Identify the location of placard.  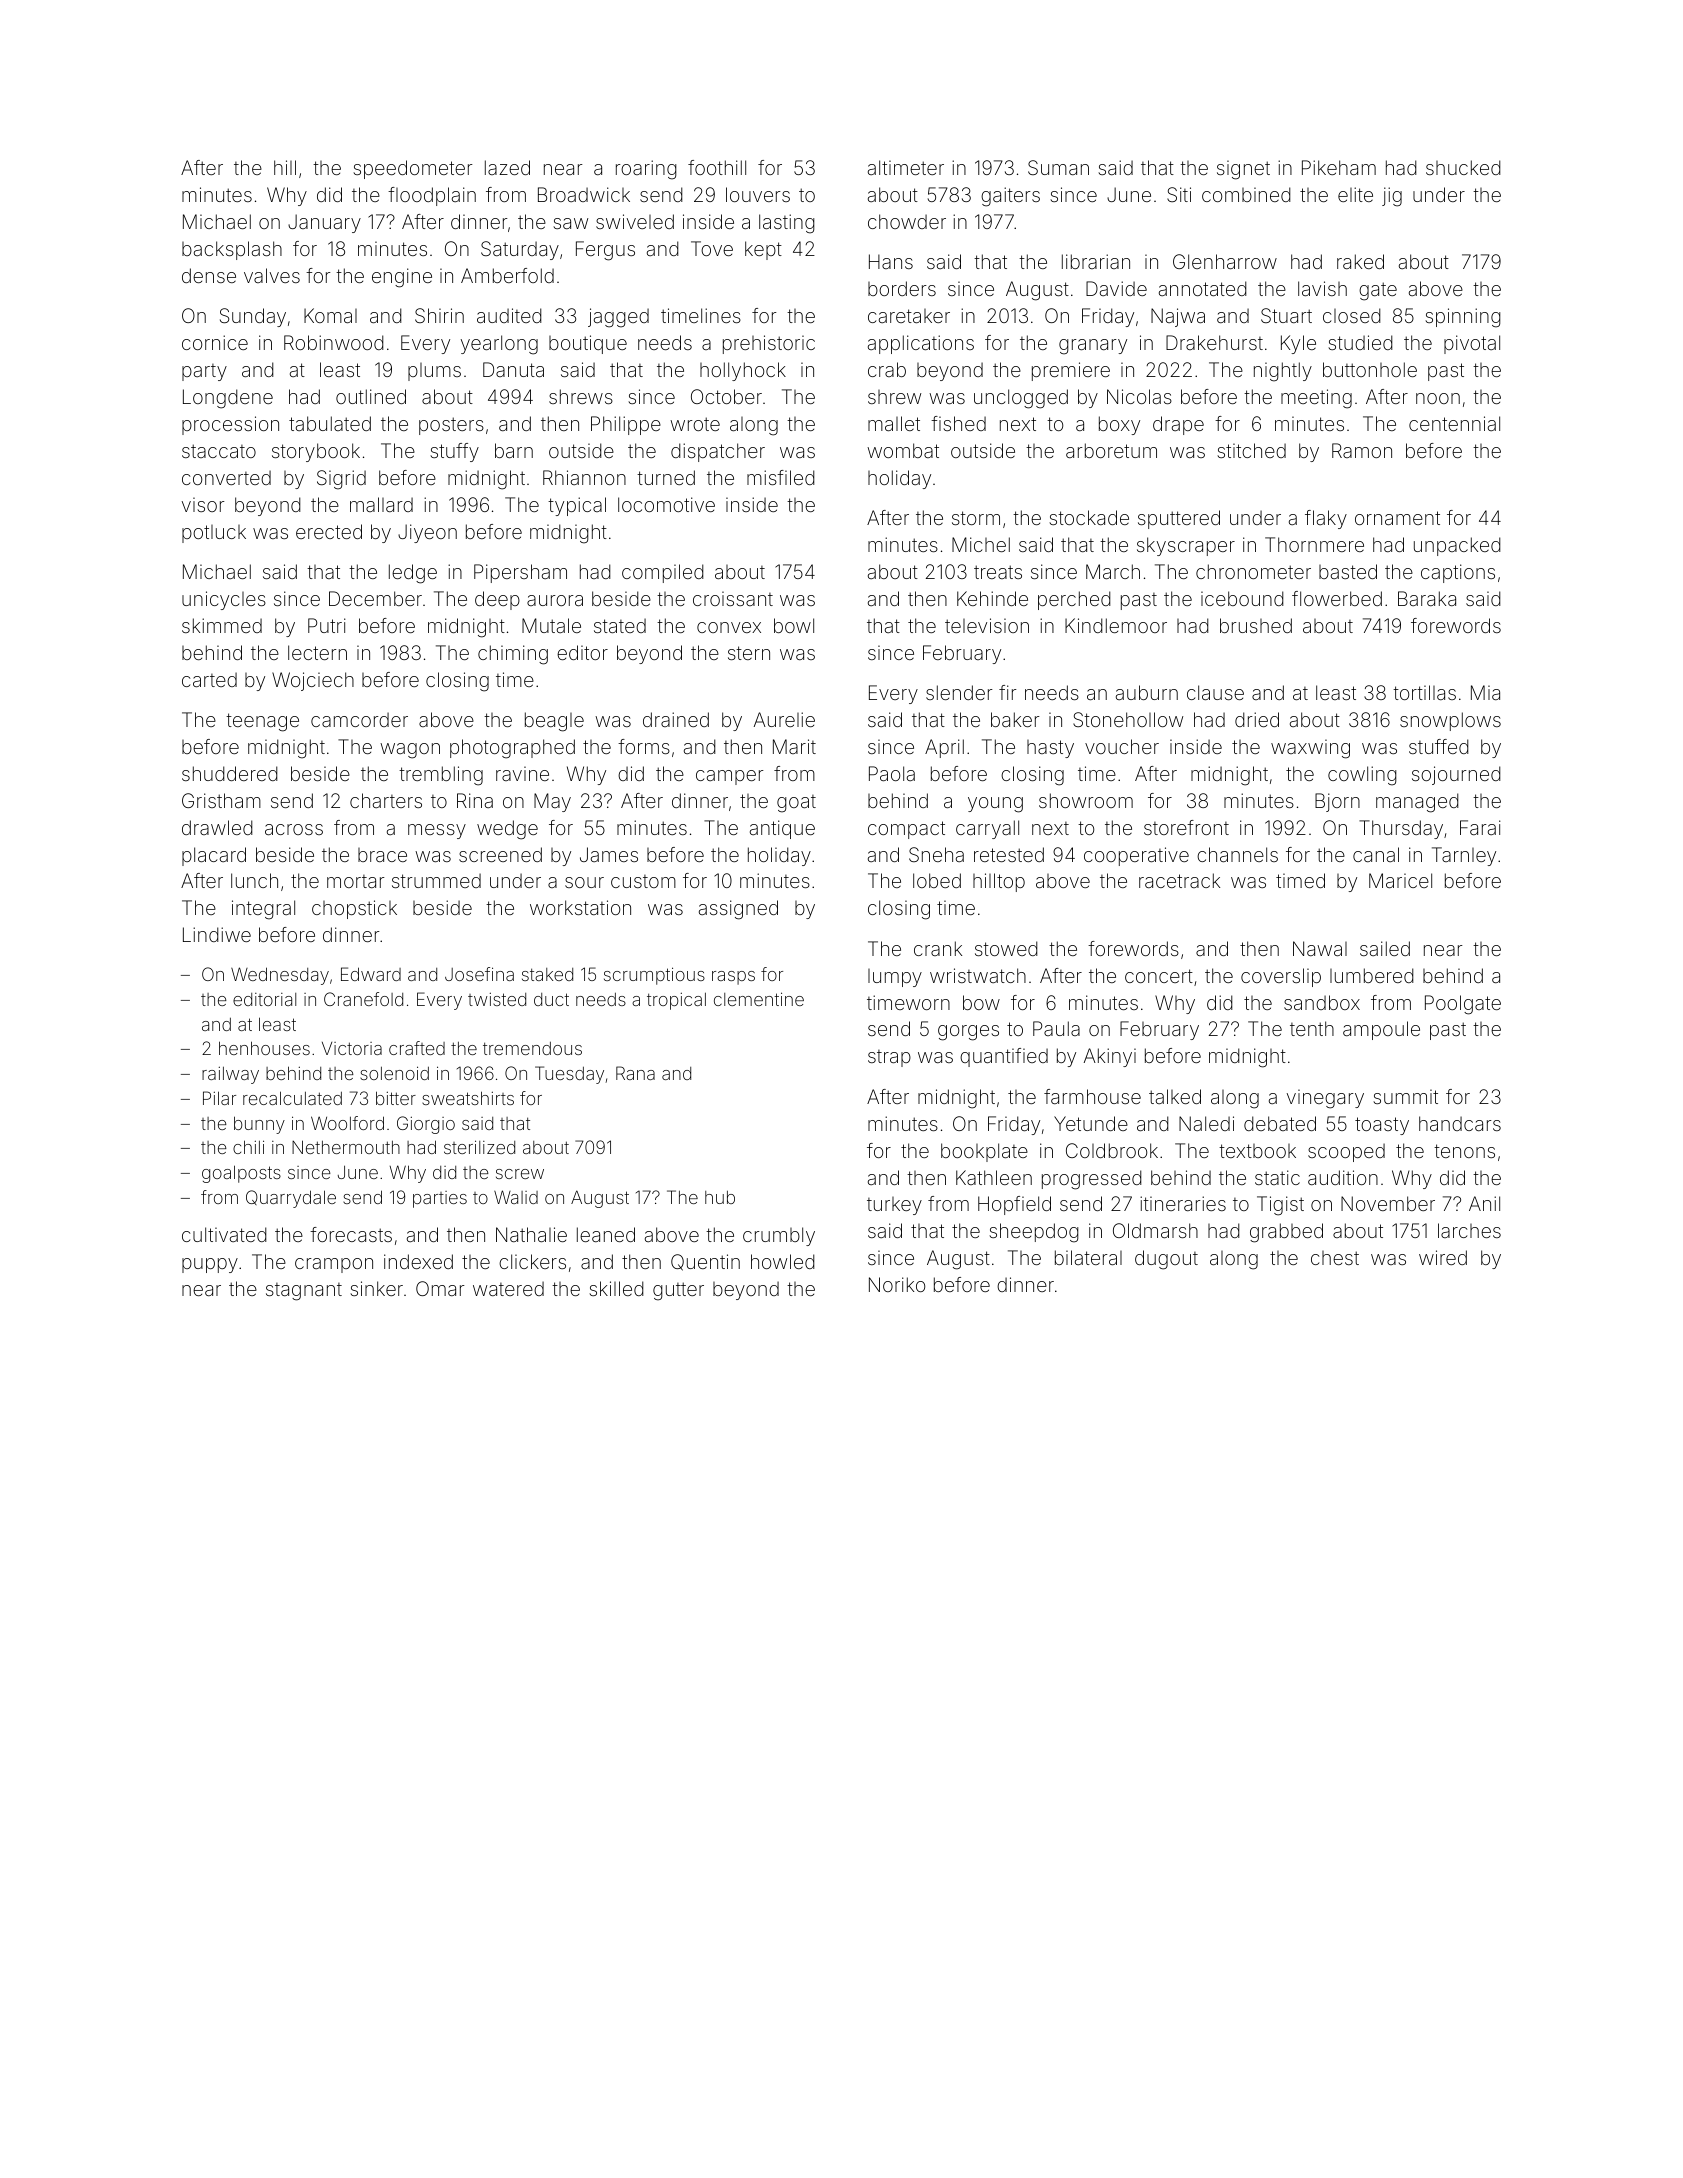
(214, 856).
